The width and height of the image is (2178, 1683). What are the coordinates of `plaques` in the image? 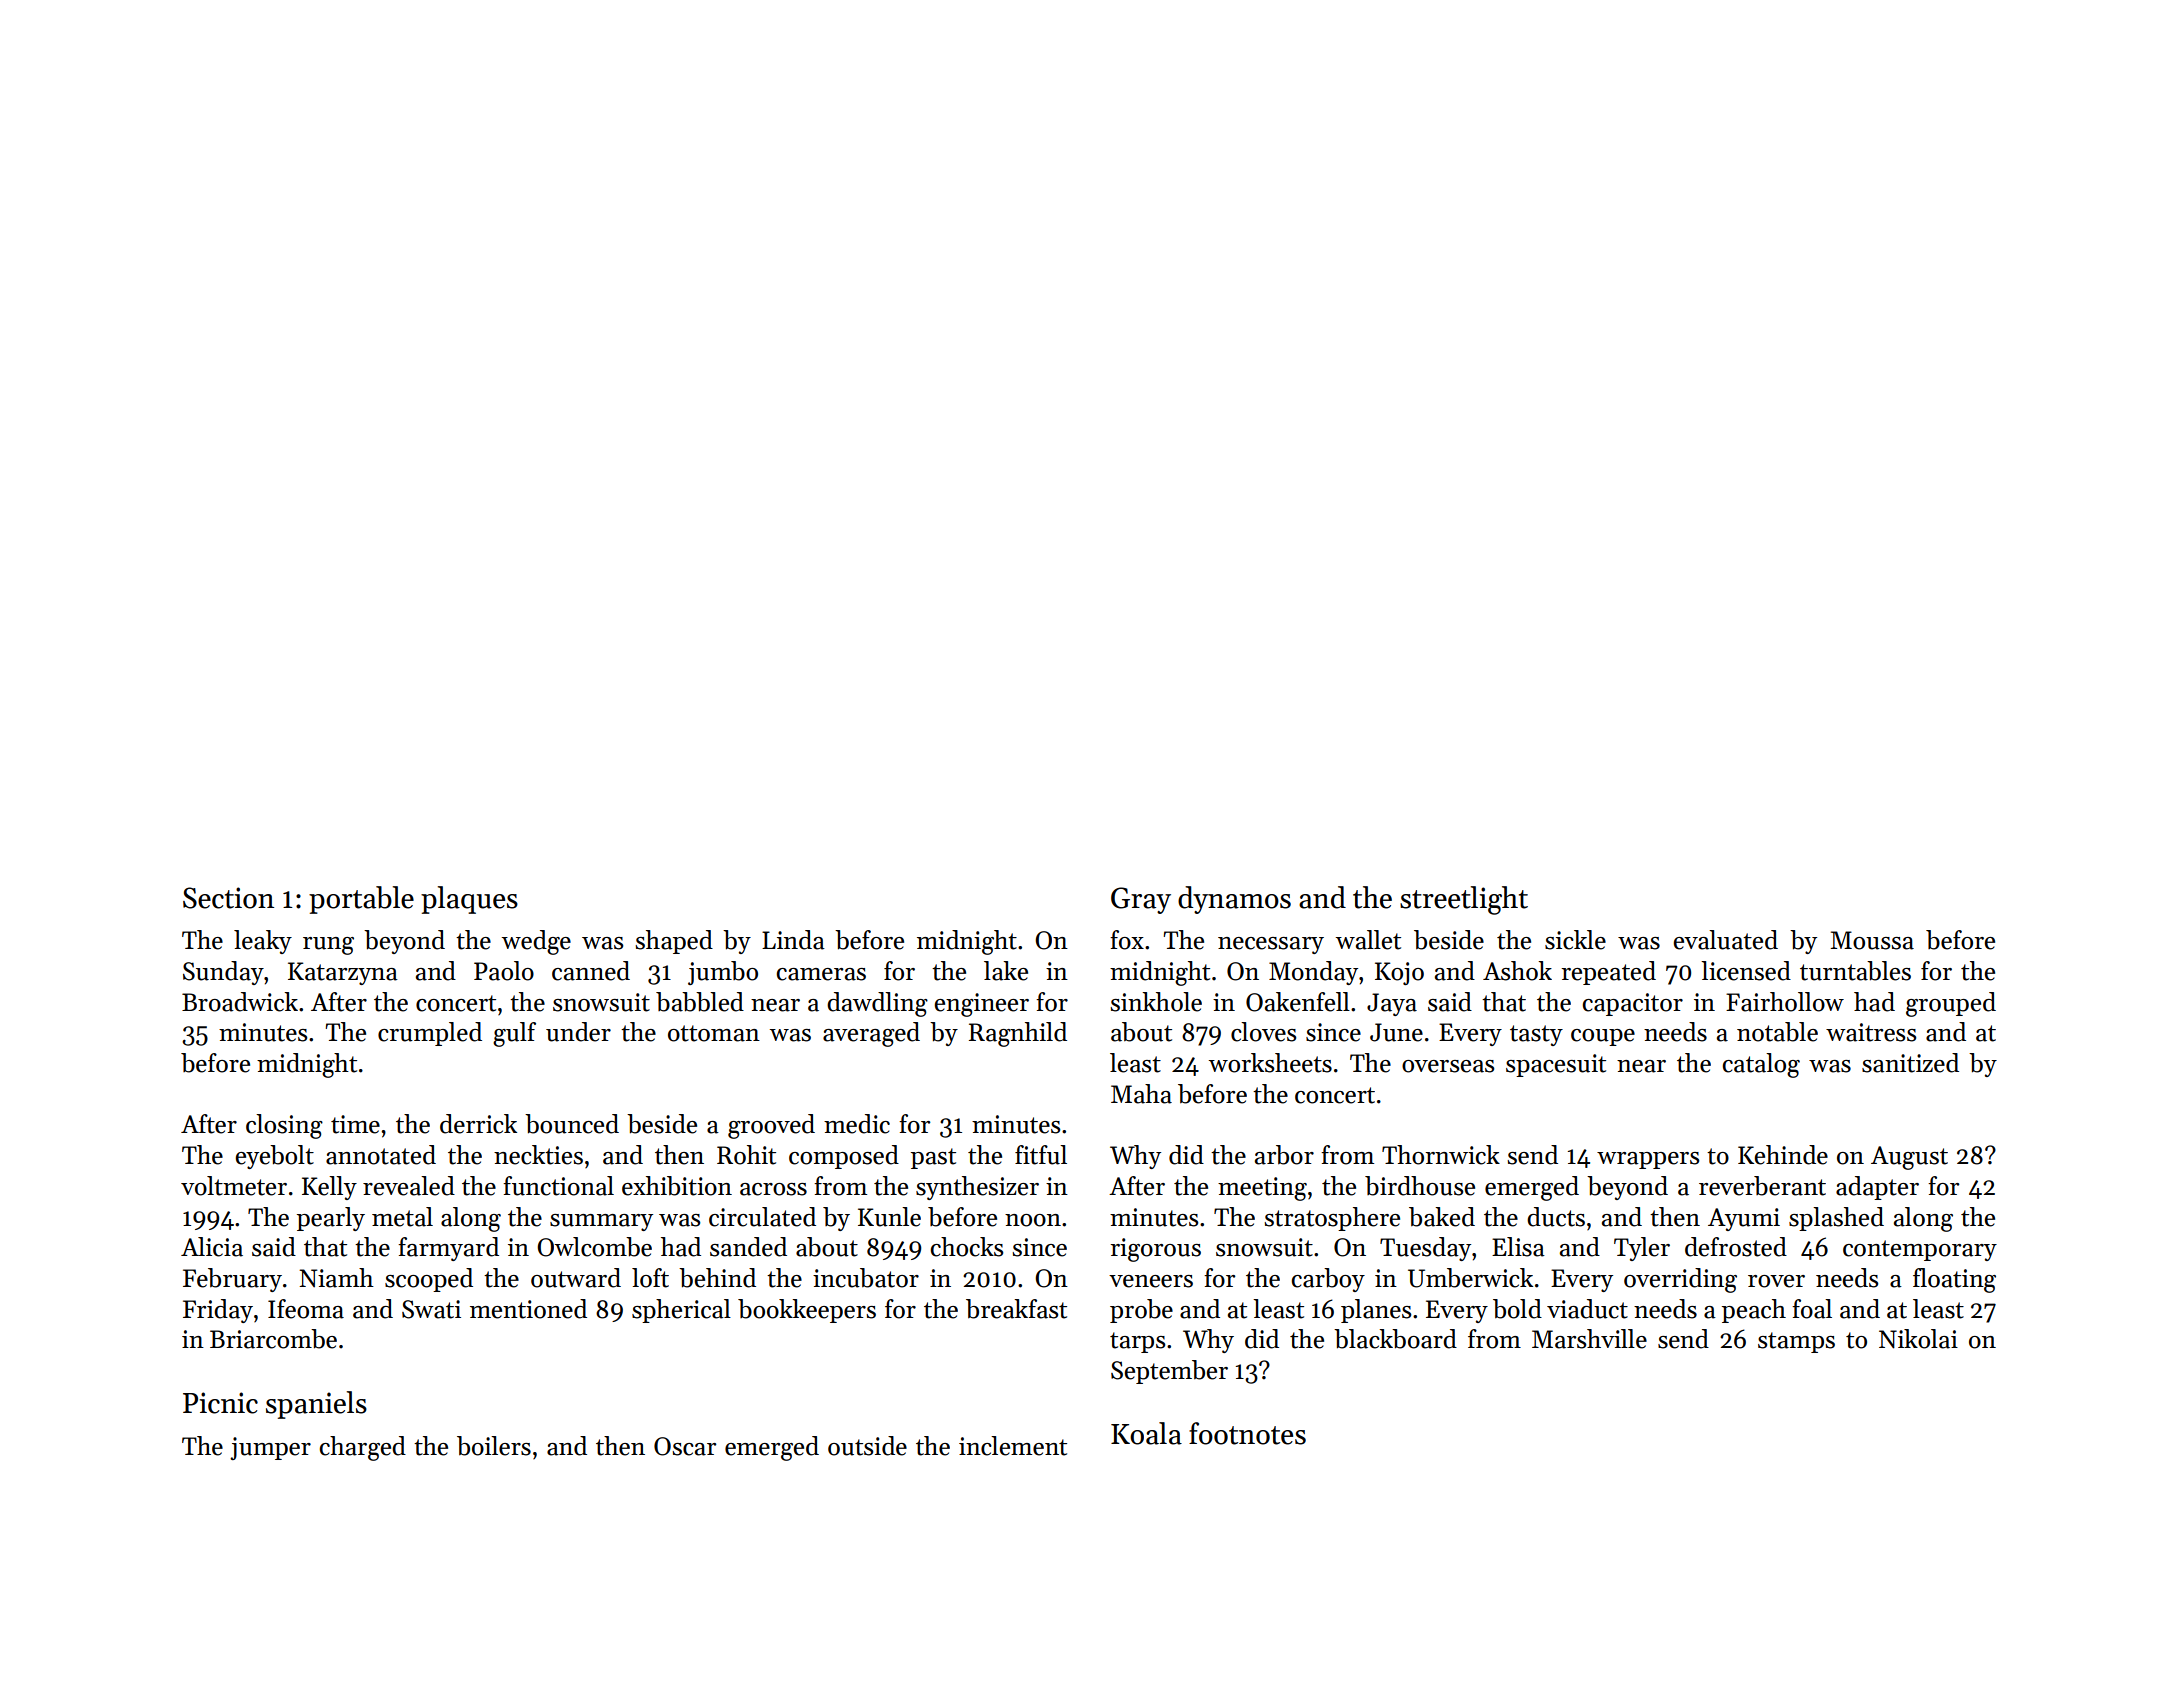 It's located at (469, 900).
